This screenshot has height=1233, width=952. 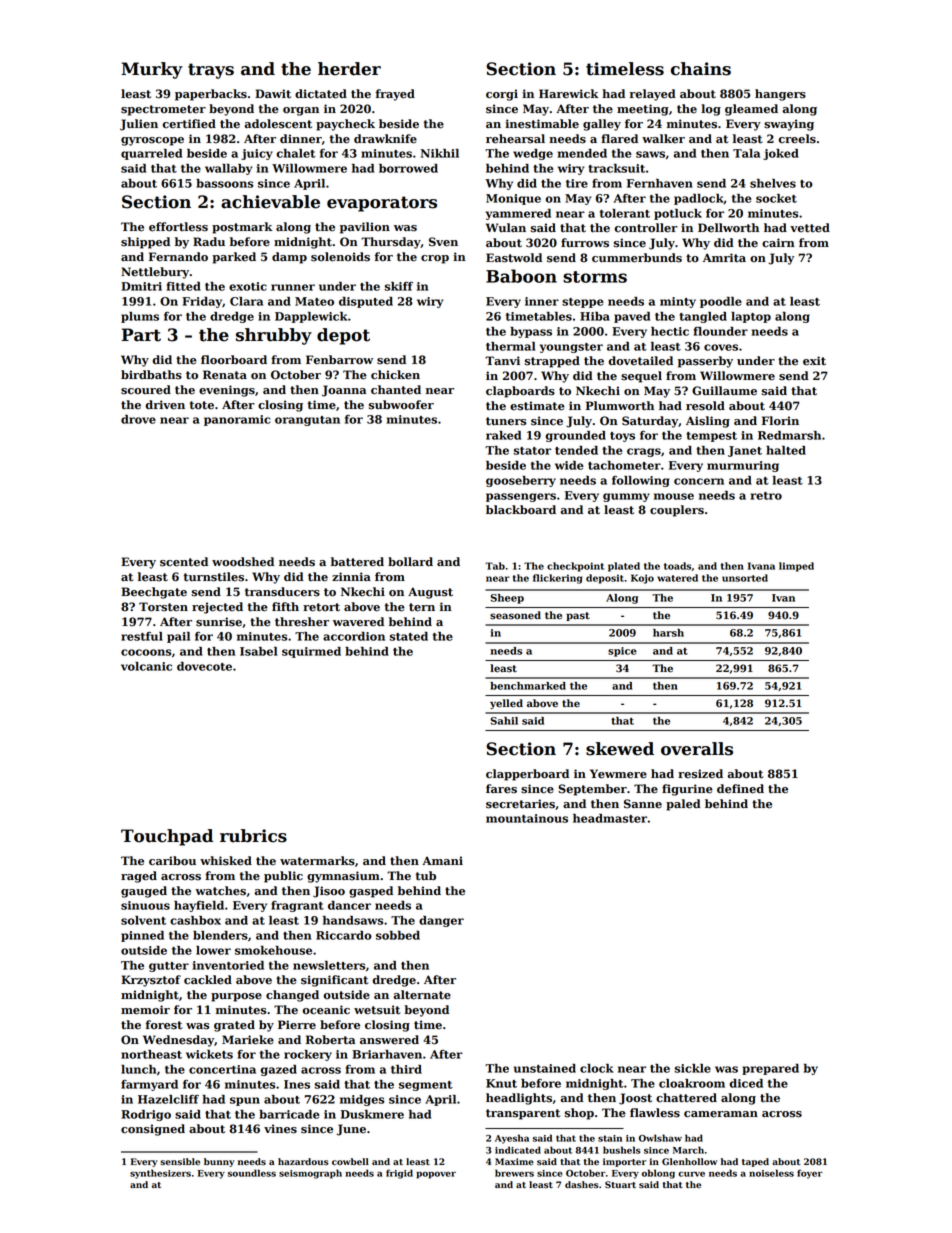 What do you see at coordinates (663, 139) in the screenshot?
I see `walker` at bounding box center [663, 139].
